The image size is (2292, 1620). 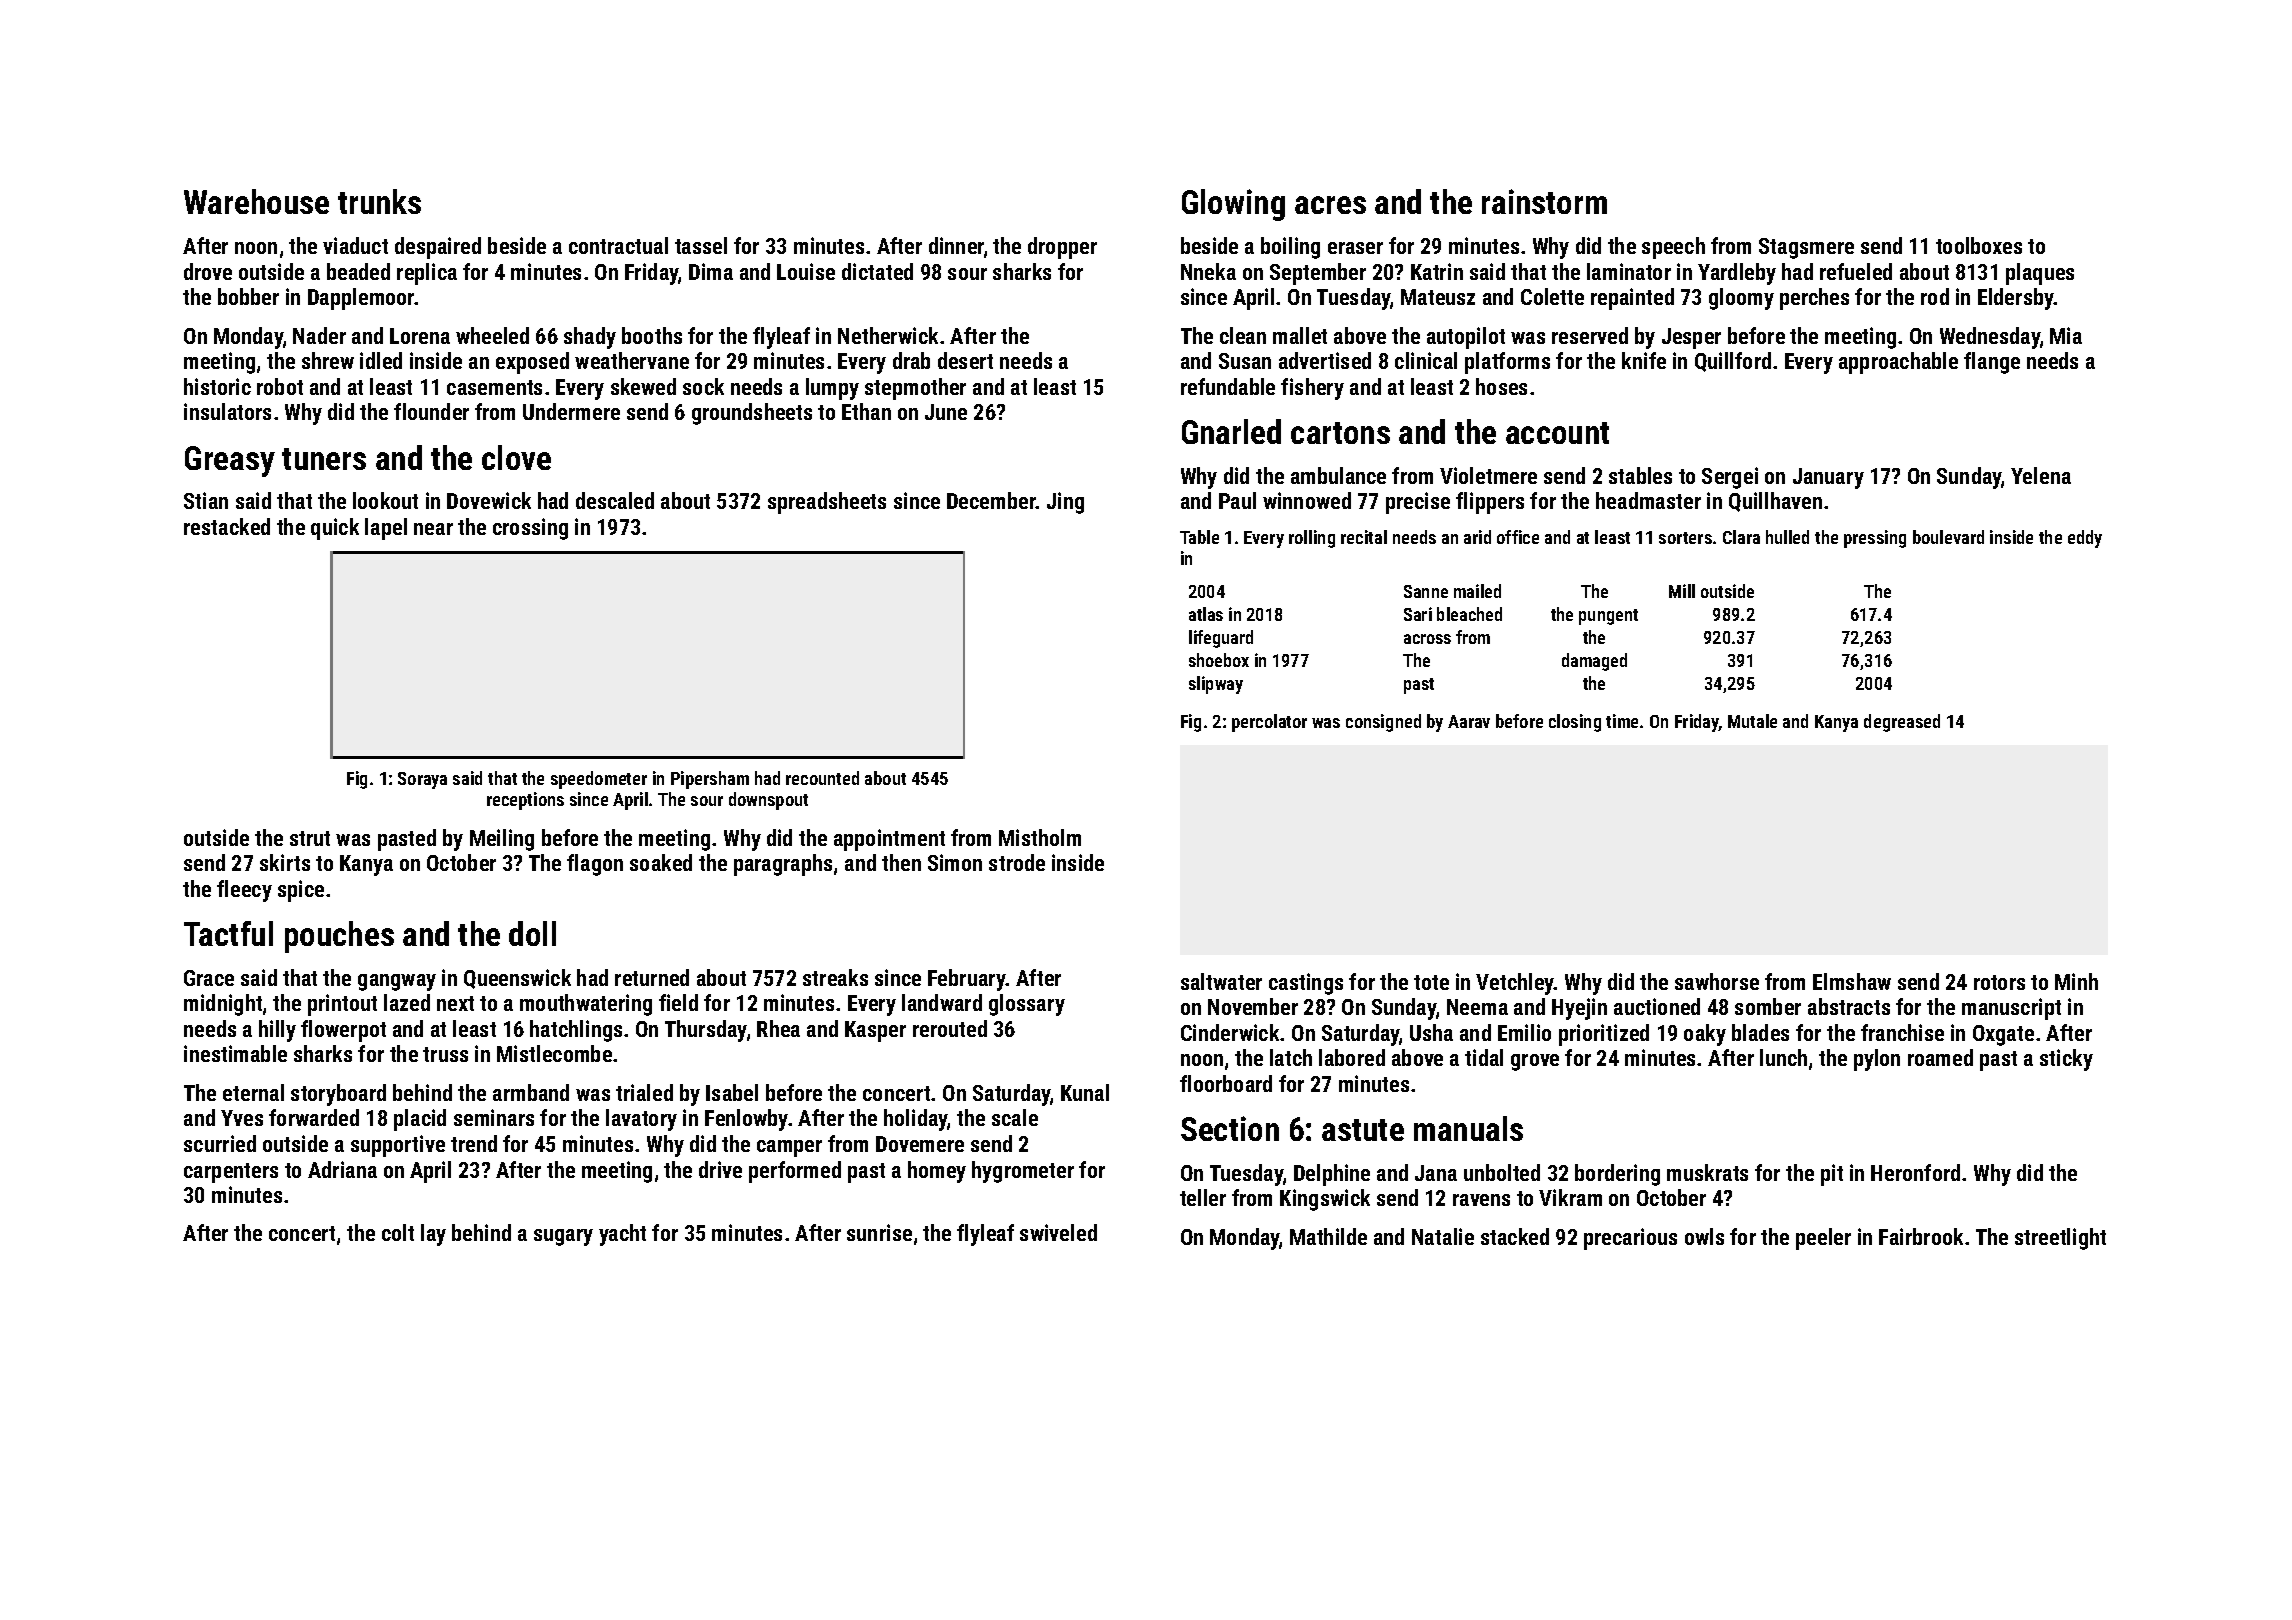 What do you see at coordinates (398, 1232) in the screenshot?
I see `colt` at bounding box center [398, 1232].
